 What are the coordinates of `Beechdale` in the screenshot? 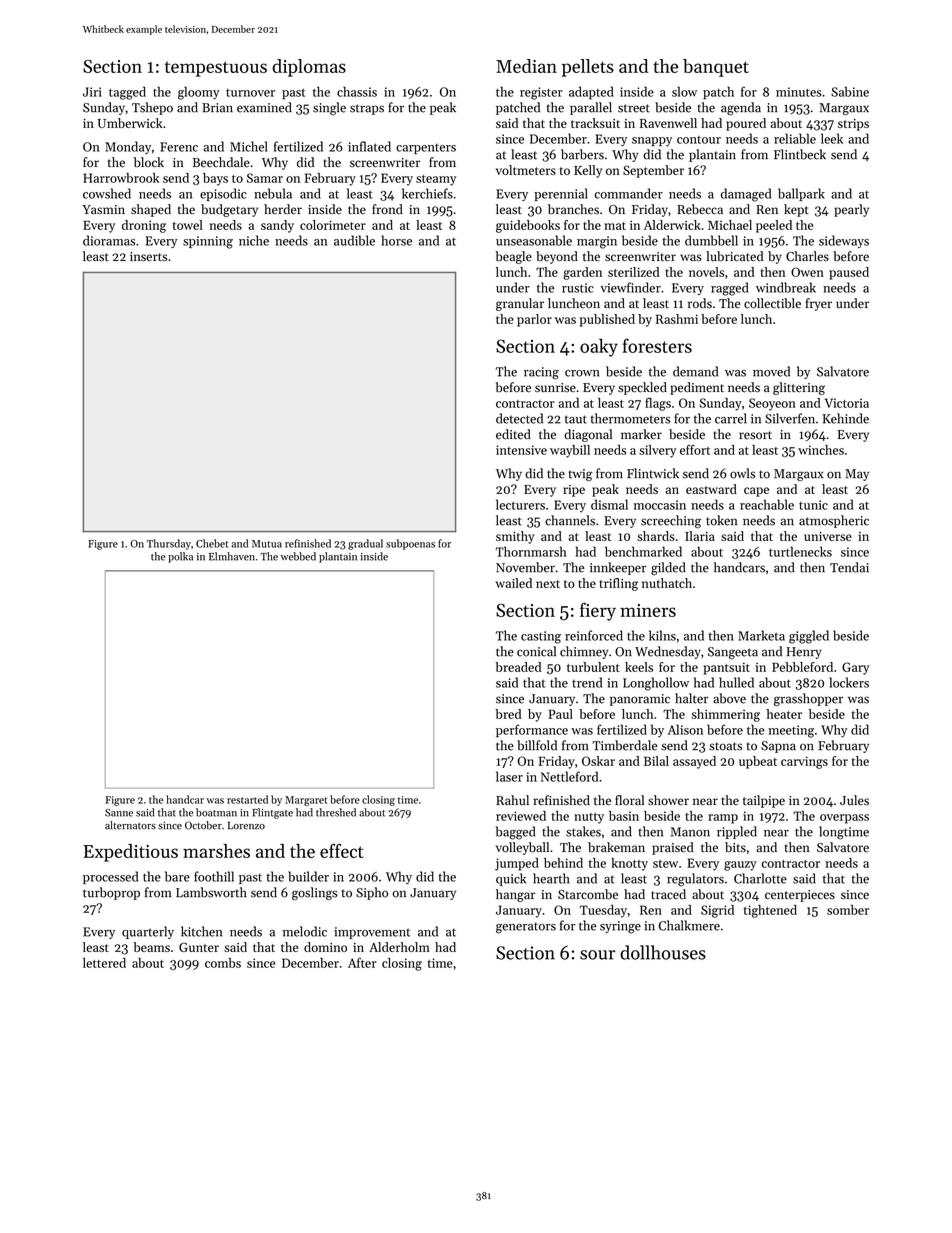 It's located at (221, 162).
